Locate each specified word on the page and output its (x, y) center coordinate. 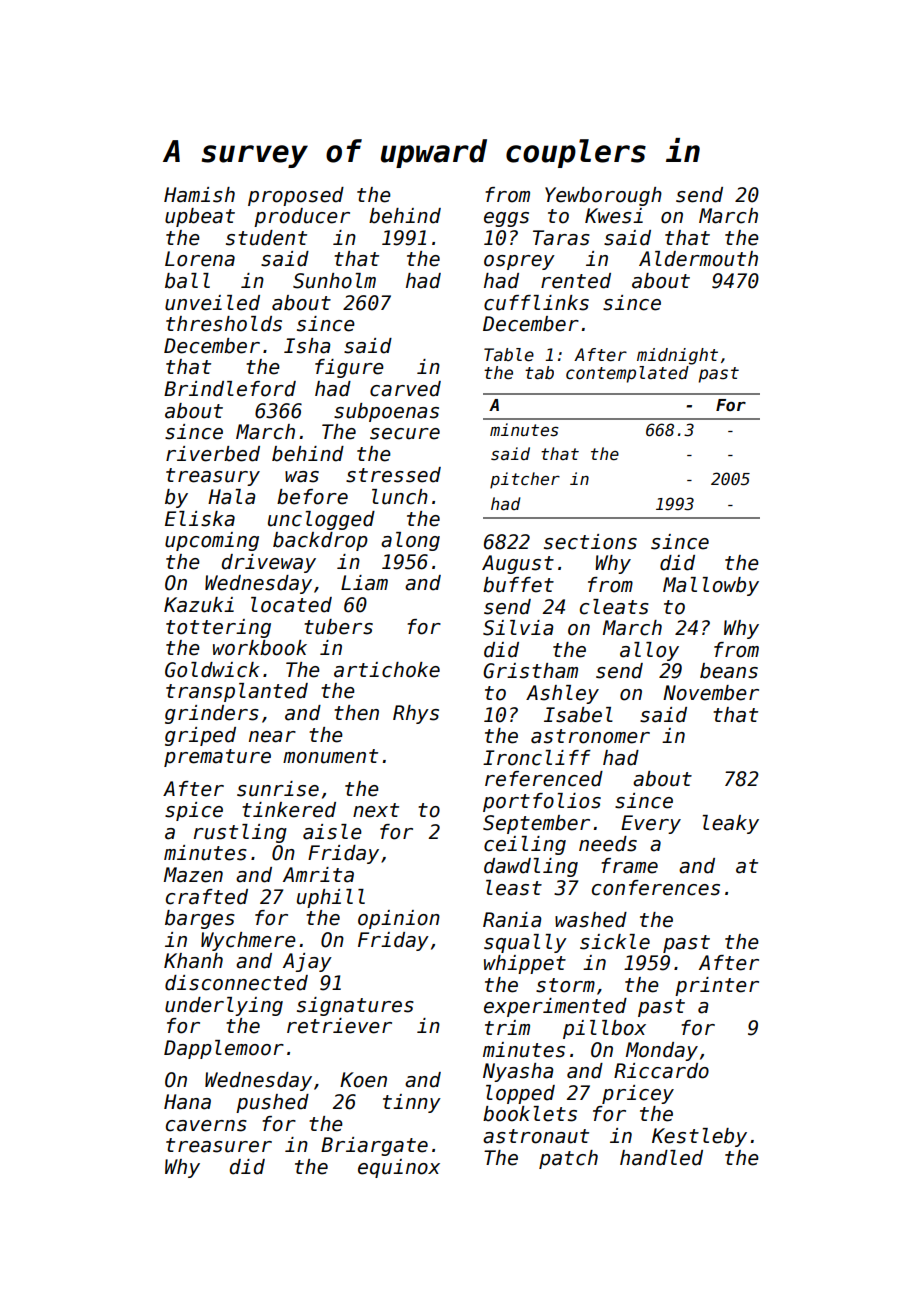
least (514, 888)
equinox (399, 1168)
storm (565, 985)
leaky (731, 824)
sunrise (278, 789)
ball (187, 281)
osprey (519, 262)
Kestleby (699, 1137)
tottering (218, 628)
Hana (187, 1102)
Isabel (578, 715)
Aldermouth (698, 259)
